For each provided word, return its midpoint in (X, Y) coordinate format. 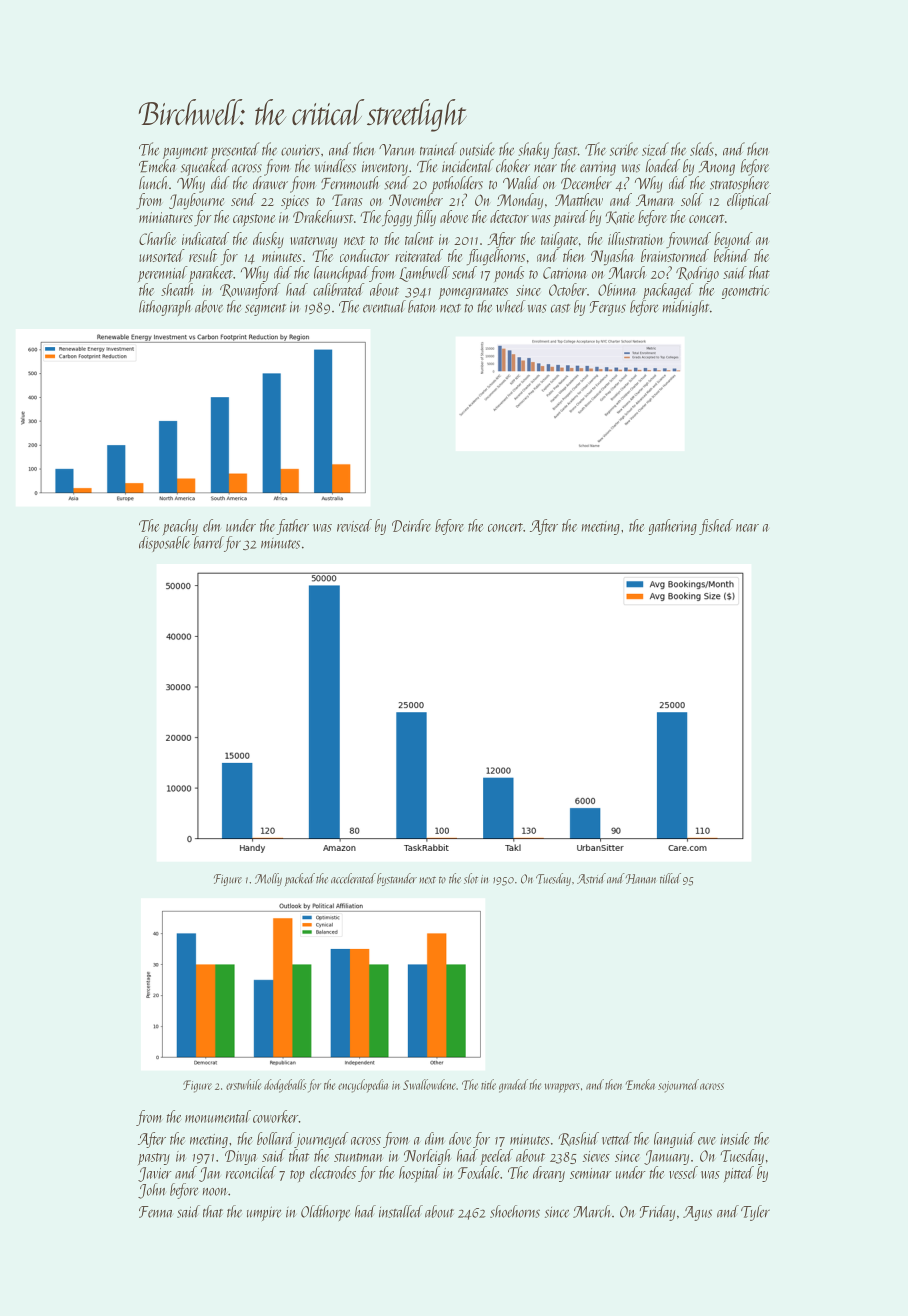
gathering (672, 527)
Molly (268, 879)
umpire (264, 1213)
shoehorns (515, 1211)
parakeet (211, 274)
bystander (397, 879)
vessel (683, 1172)
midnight (686, 308)
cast (560, 308)
